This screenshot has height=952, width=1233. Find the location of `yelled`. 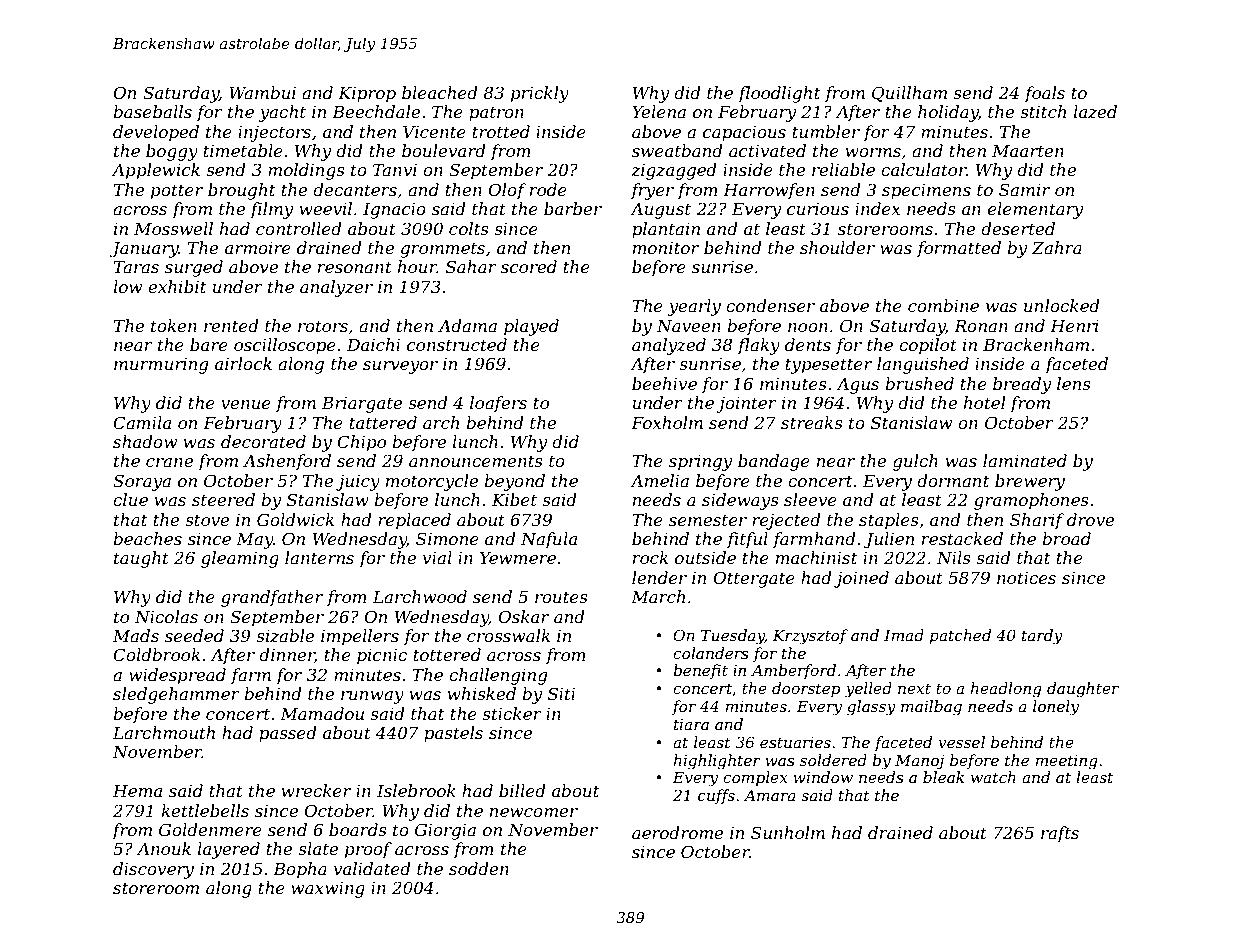

yelled is located at coordinates (868, 690).
